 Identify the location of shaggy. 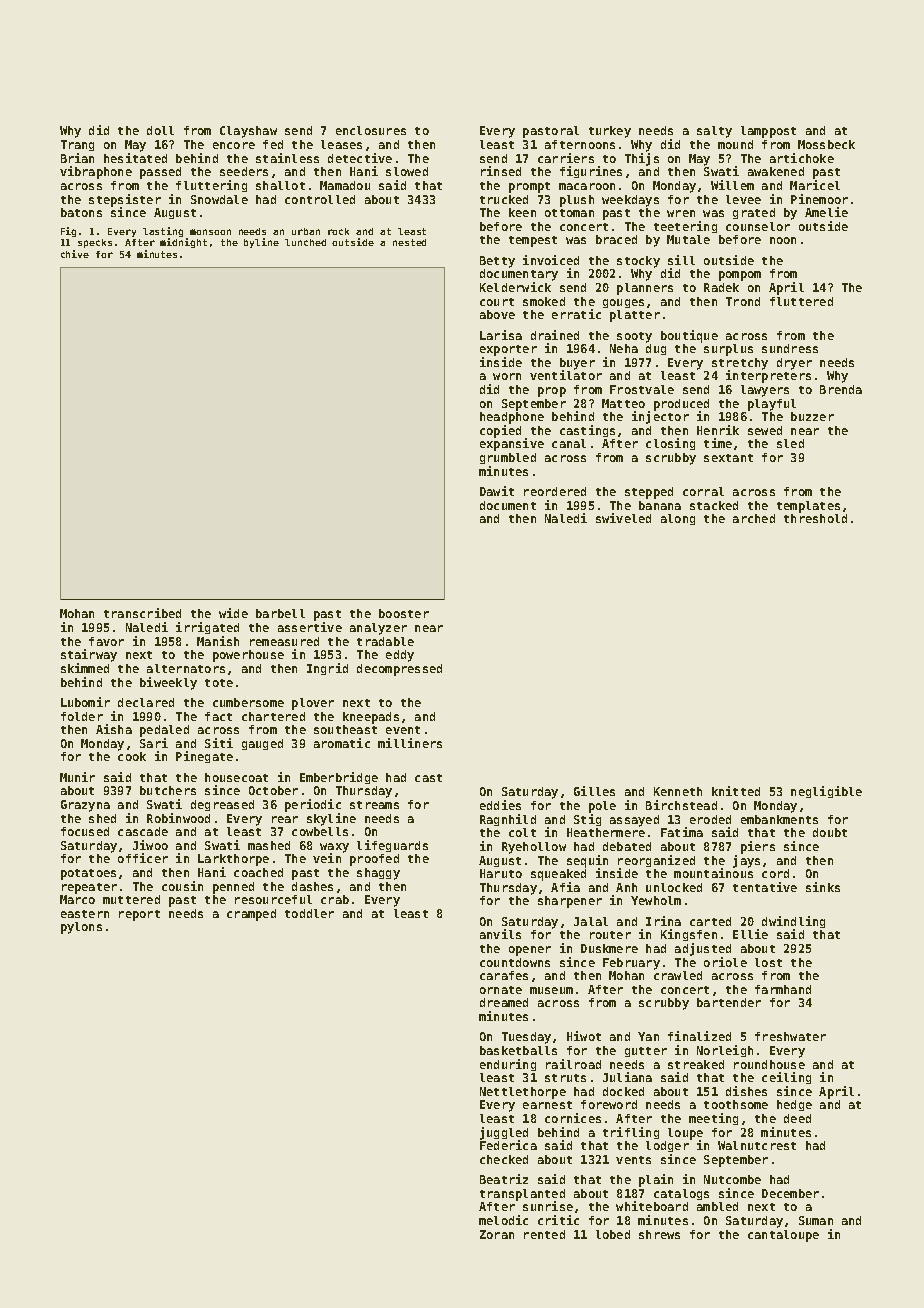
(378, 874).
